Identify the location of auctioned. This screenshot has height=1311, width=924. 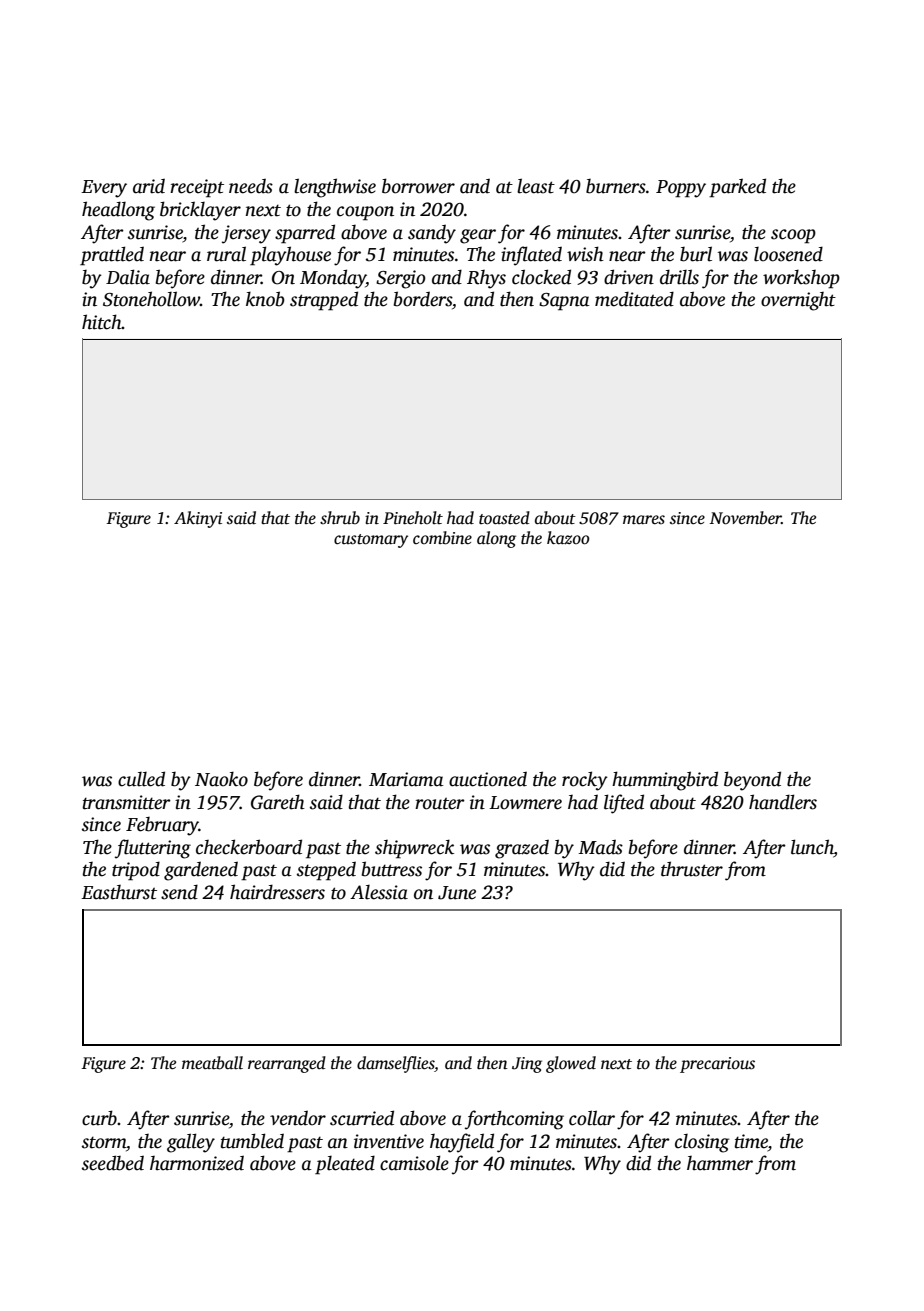
(488, 779).
